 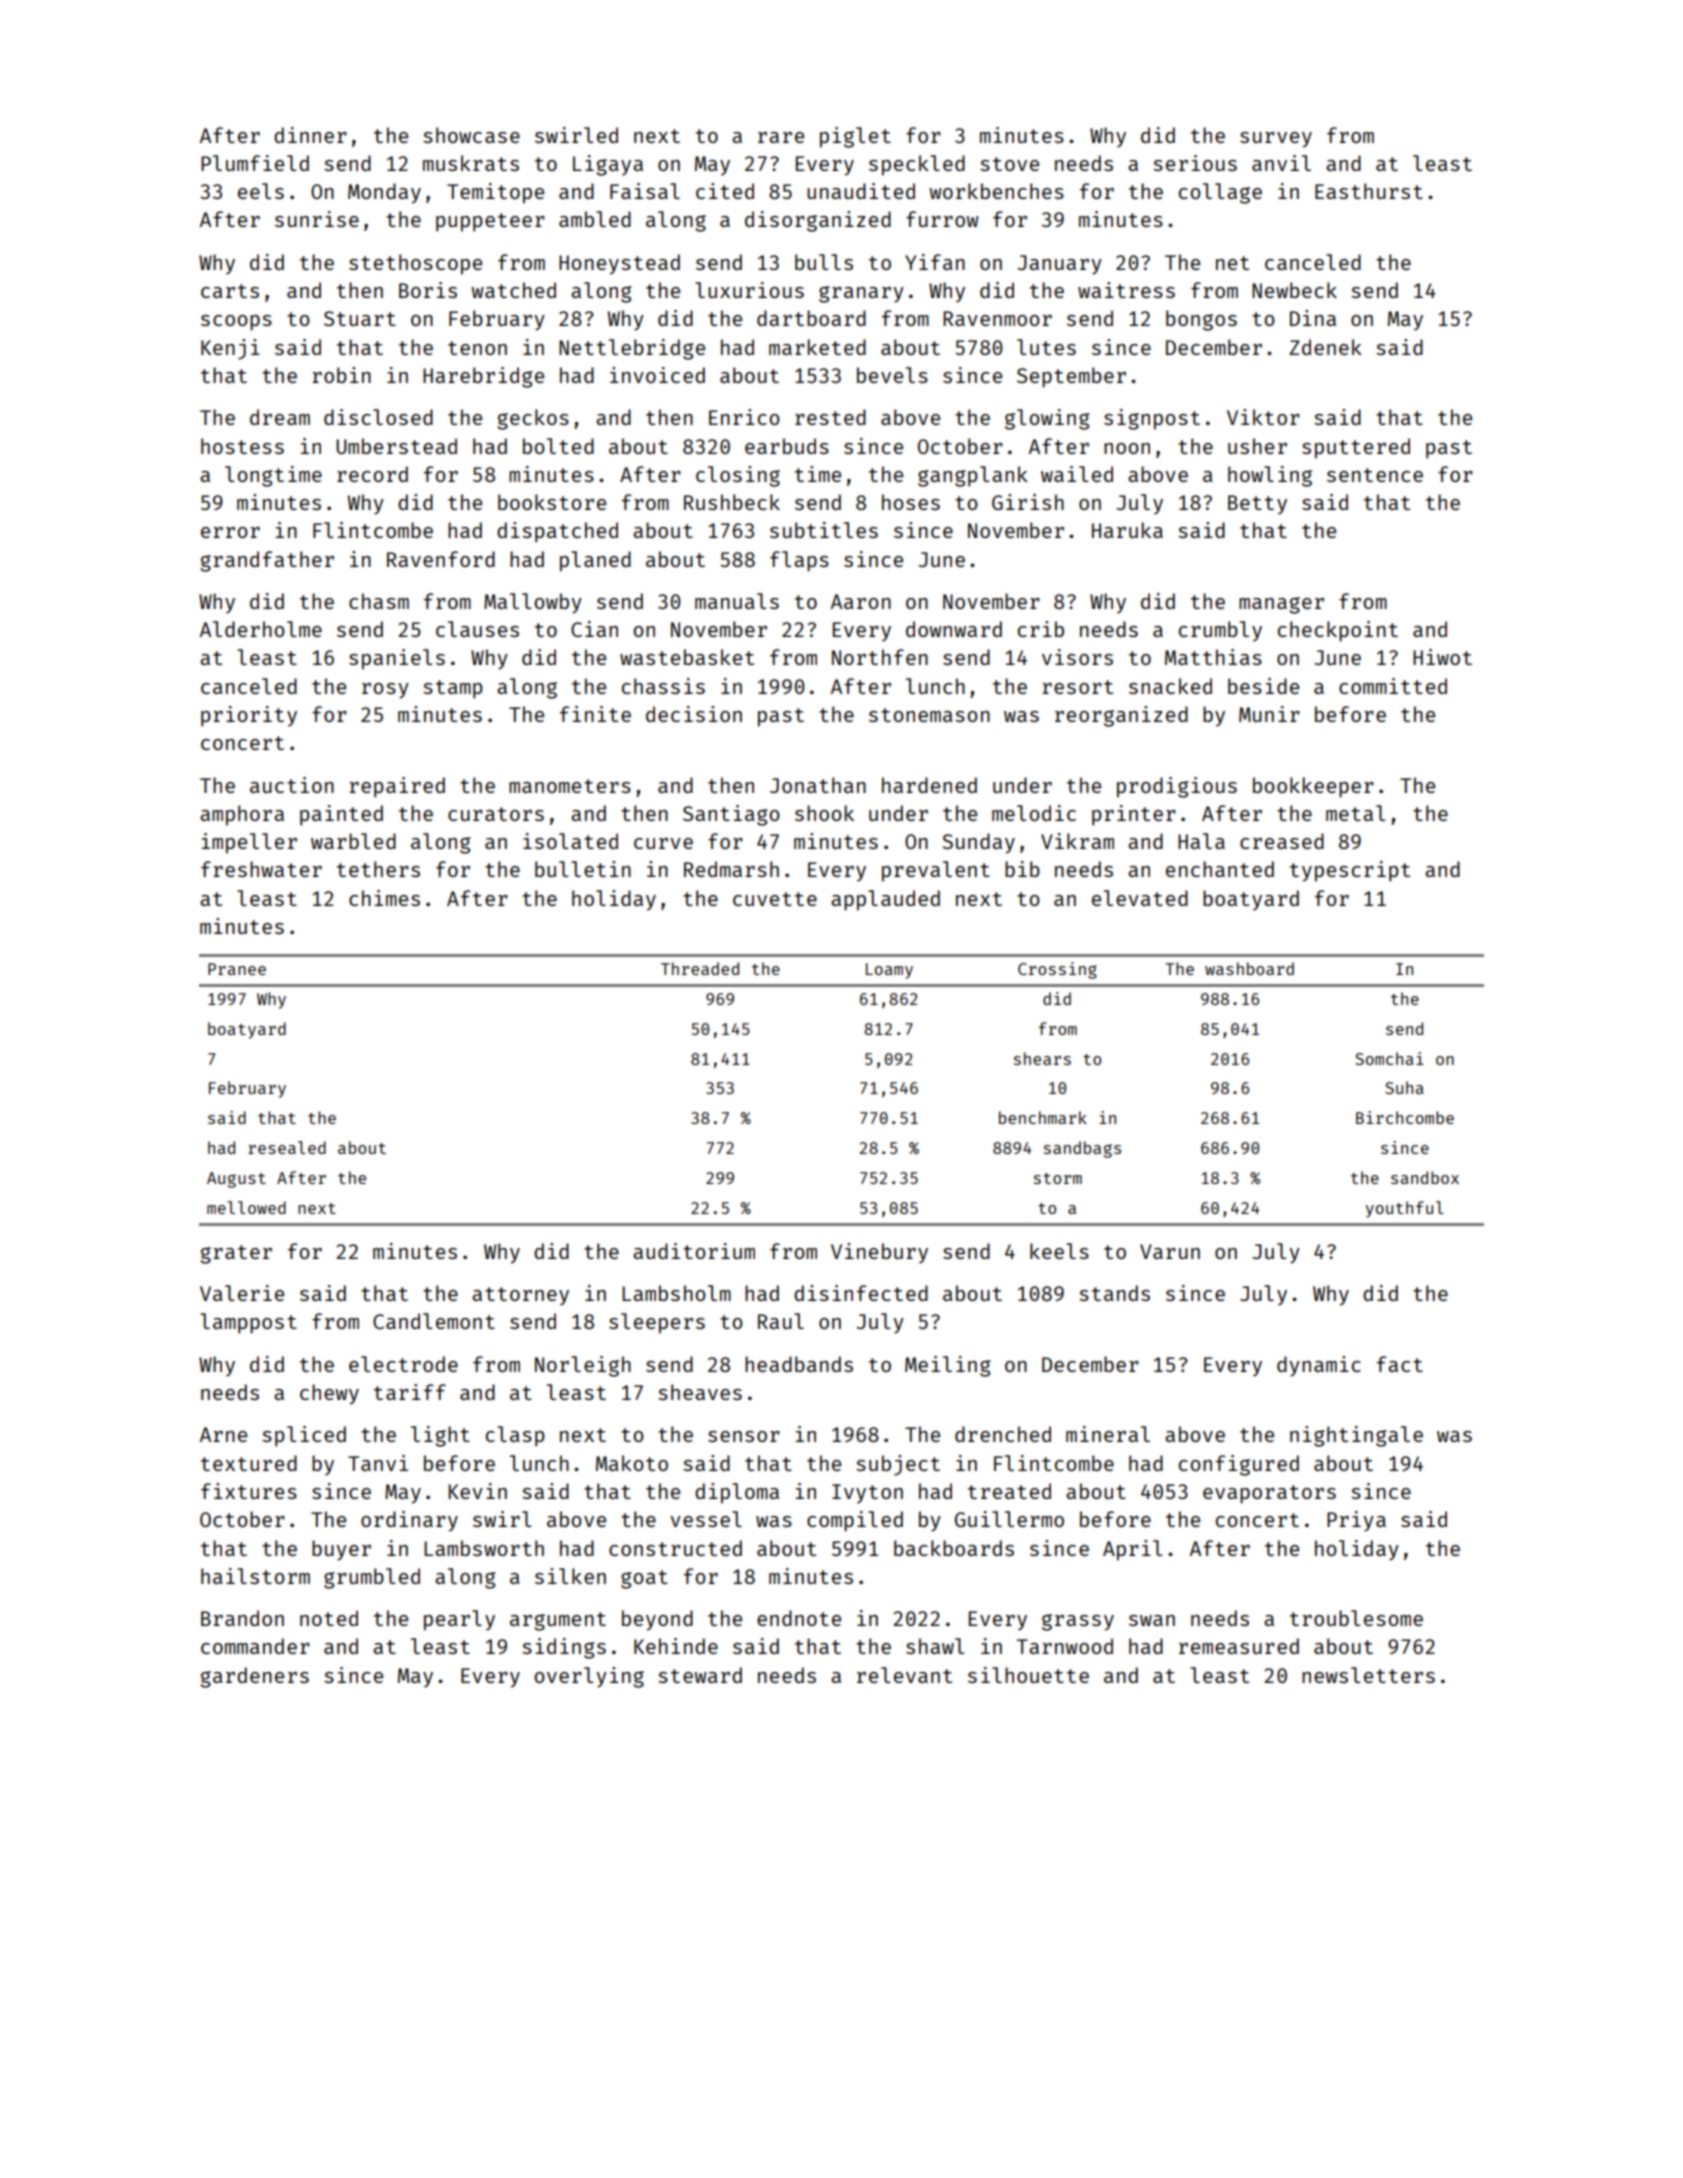 I want to click on grater, so click(x=236, y=1254).
